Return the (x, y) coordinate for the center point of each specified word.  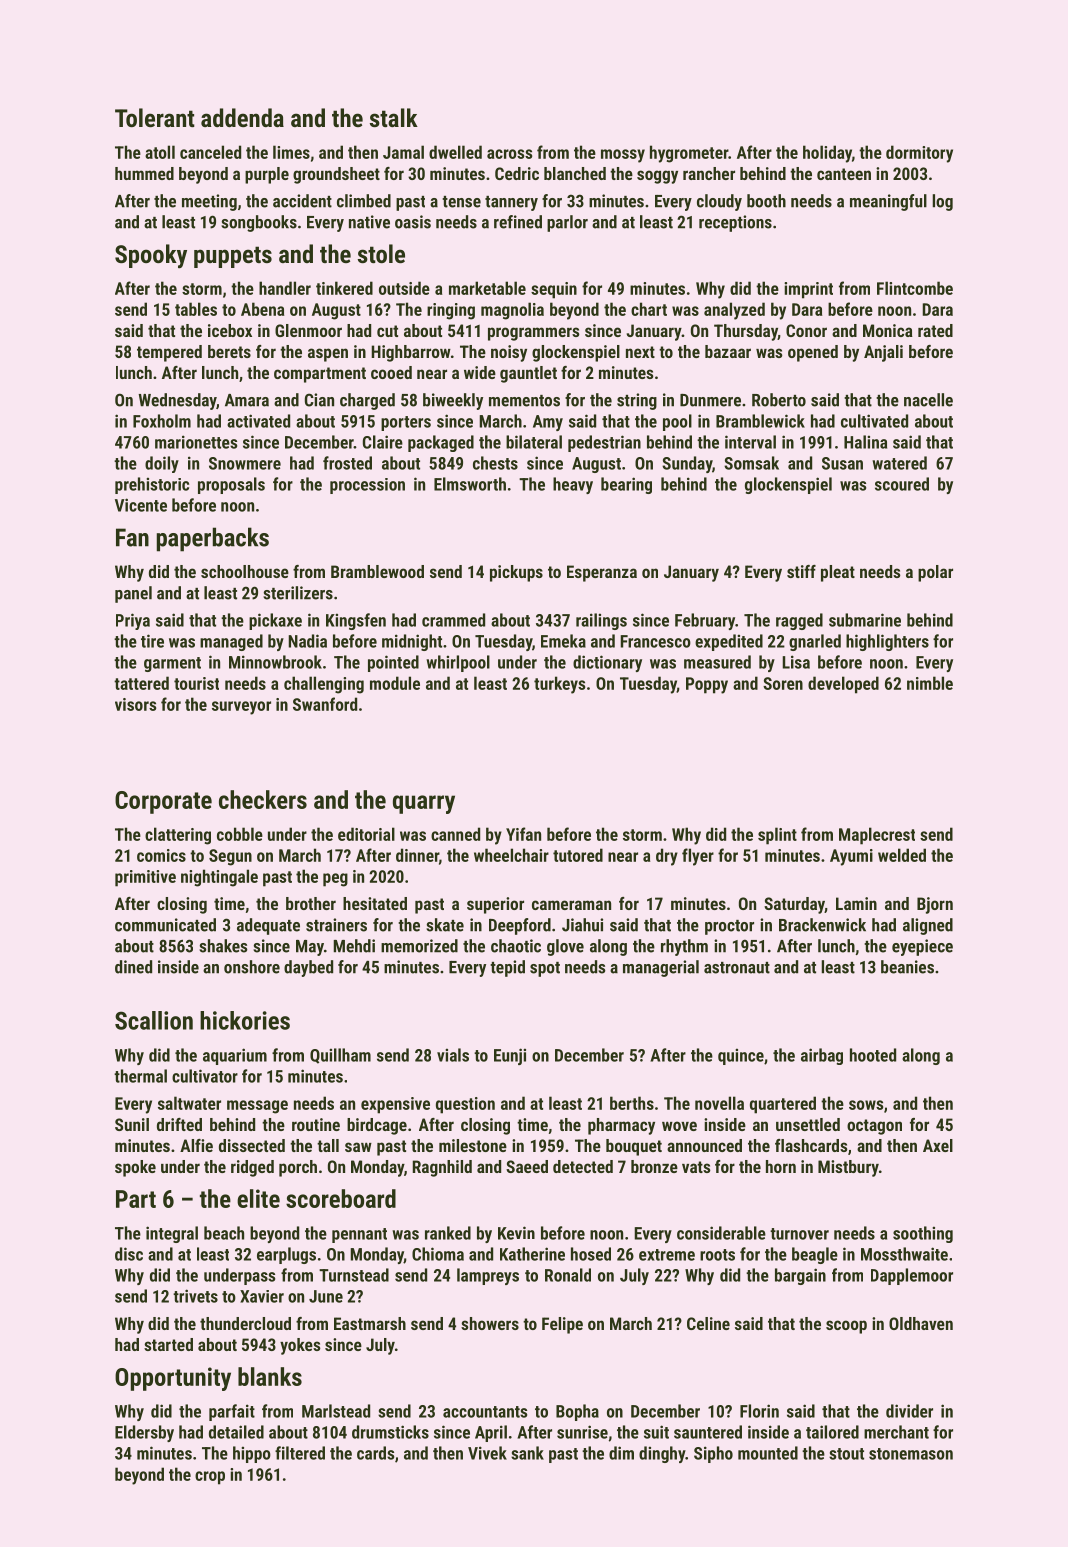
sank (527, 1453)
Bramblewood (377, 571)
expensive (395, 1105)
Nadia (308, 641)
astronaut (737, 968)
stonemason (911, 1454)
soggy (657, 177)
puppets (233, 257)
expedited (729, 642)
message (257, 1107)
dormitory (919, 154)
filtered (300, 1453)
